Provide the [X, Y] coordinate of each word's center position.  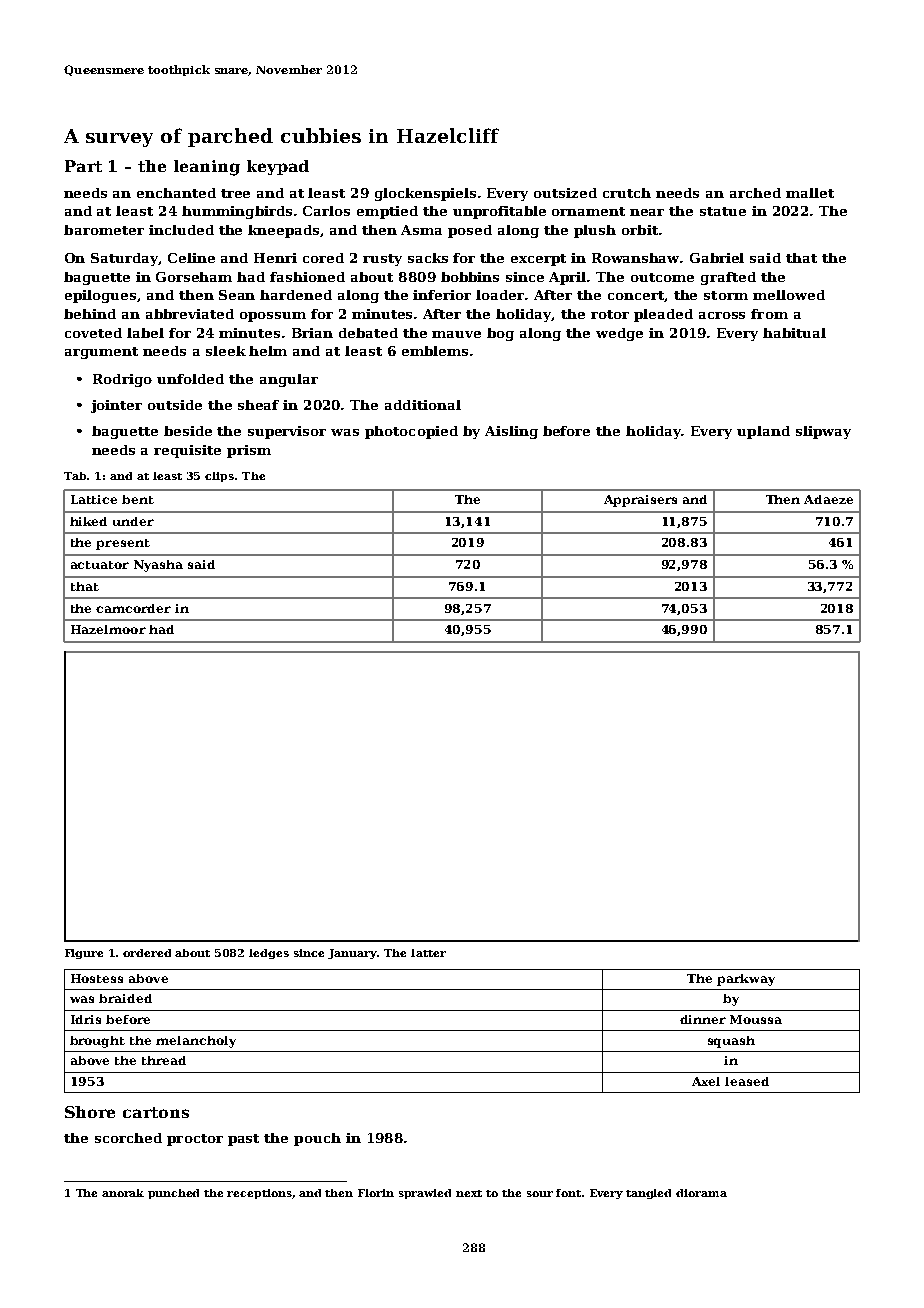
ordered [147, 953]
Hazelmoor [108, 629]
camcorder [133, 608]
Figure [84, 954]
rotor [610, 314]
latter [428, 953]
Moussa [756, 1019]
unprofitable [499, 212]
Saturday [125, 259]
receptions [259, 1194]
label [145, 333]
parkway [746, 980]
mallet [810, 193]
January [352, 954]
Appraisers [640, 501]
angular [289, 380]
